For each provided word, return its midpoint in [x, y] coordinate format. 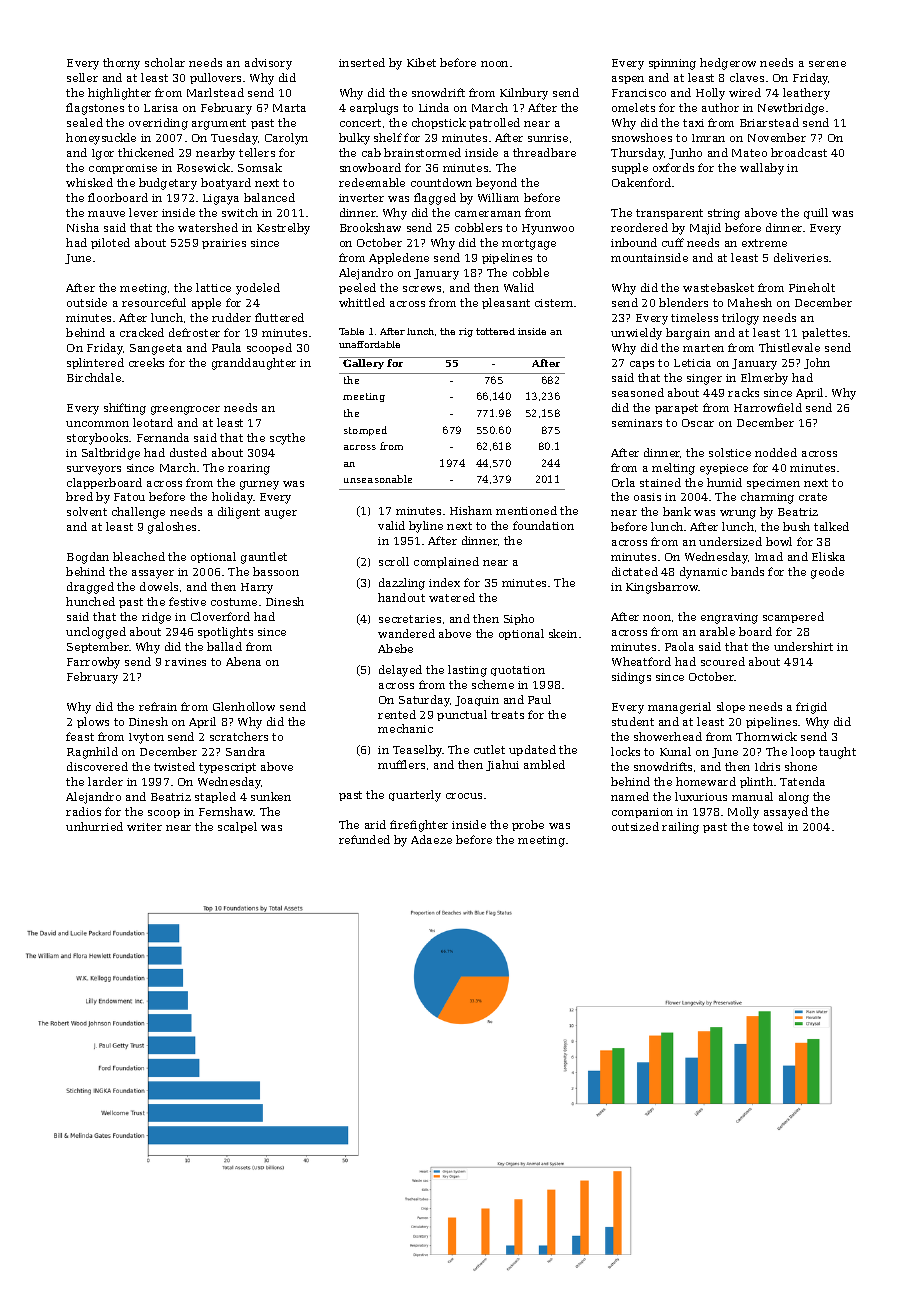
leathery [806, 94]
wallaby [762, 169]
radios [83, 811]
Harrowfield [768, 407]
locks [625, 751]
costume [234, 602]
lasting [467, 671]
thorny [121, 64]
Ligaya [221, 199]
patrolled [494, 123]
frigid [811, 708]
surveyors [94, 470]
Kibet [421, 62]
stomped [365, 431]
